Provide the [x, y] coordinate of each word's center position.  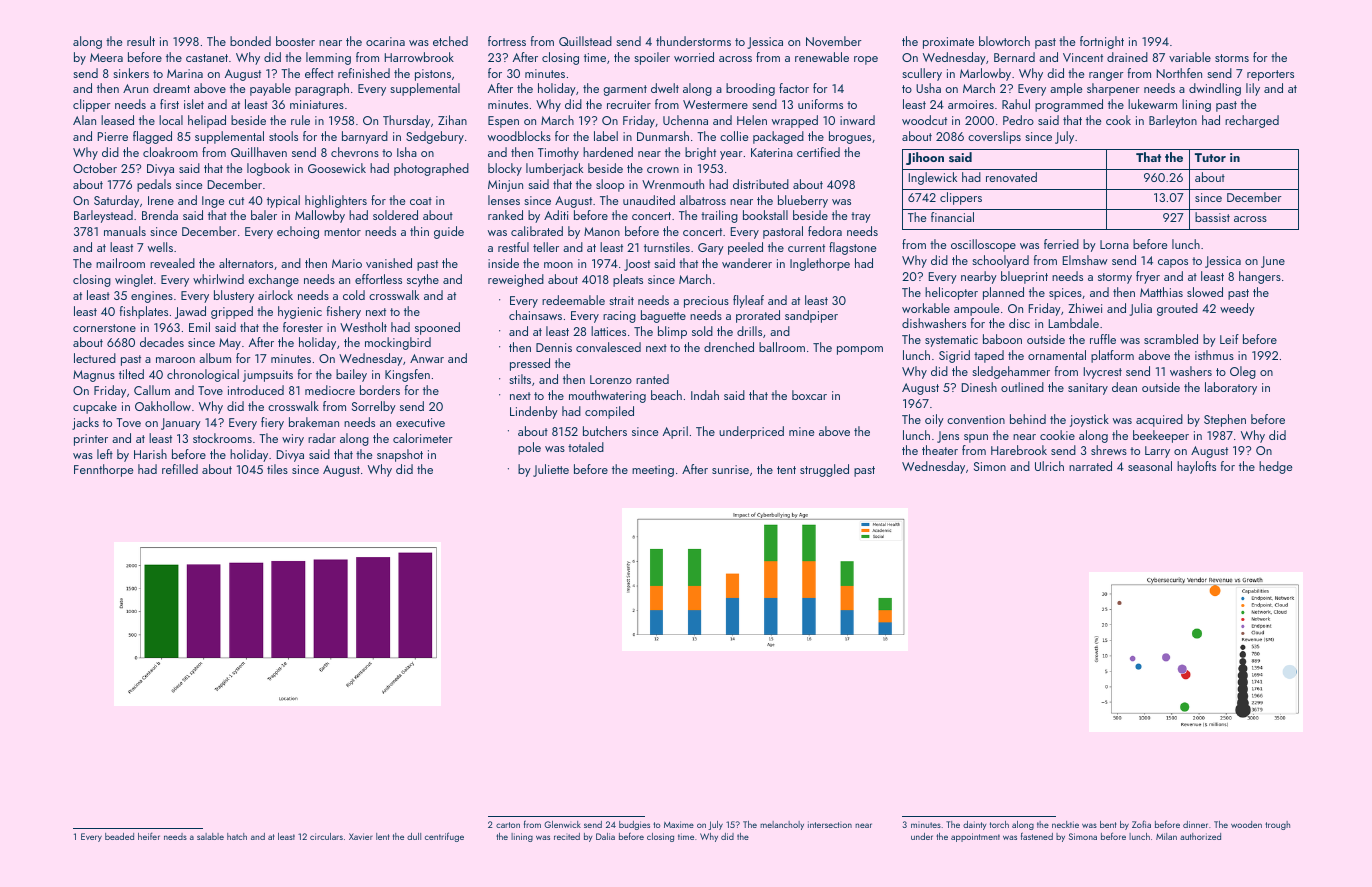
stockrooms [222, 438]
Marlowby [985, 74]
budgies [634, 825]
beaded [119, 836]
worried [694, 57]
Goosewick [337, 168]
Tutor [1210, 157]
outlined [1022, 387]
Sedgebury [435, 137]
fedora [825, 231]
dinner [1195, 824]
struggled [824, 470]
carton [508, 825]
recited [567, 836]
